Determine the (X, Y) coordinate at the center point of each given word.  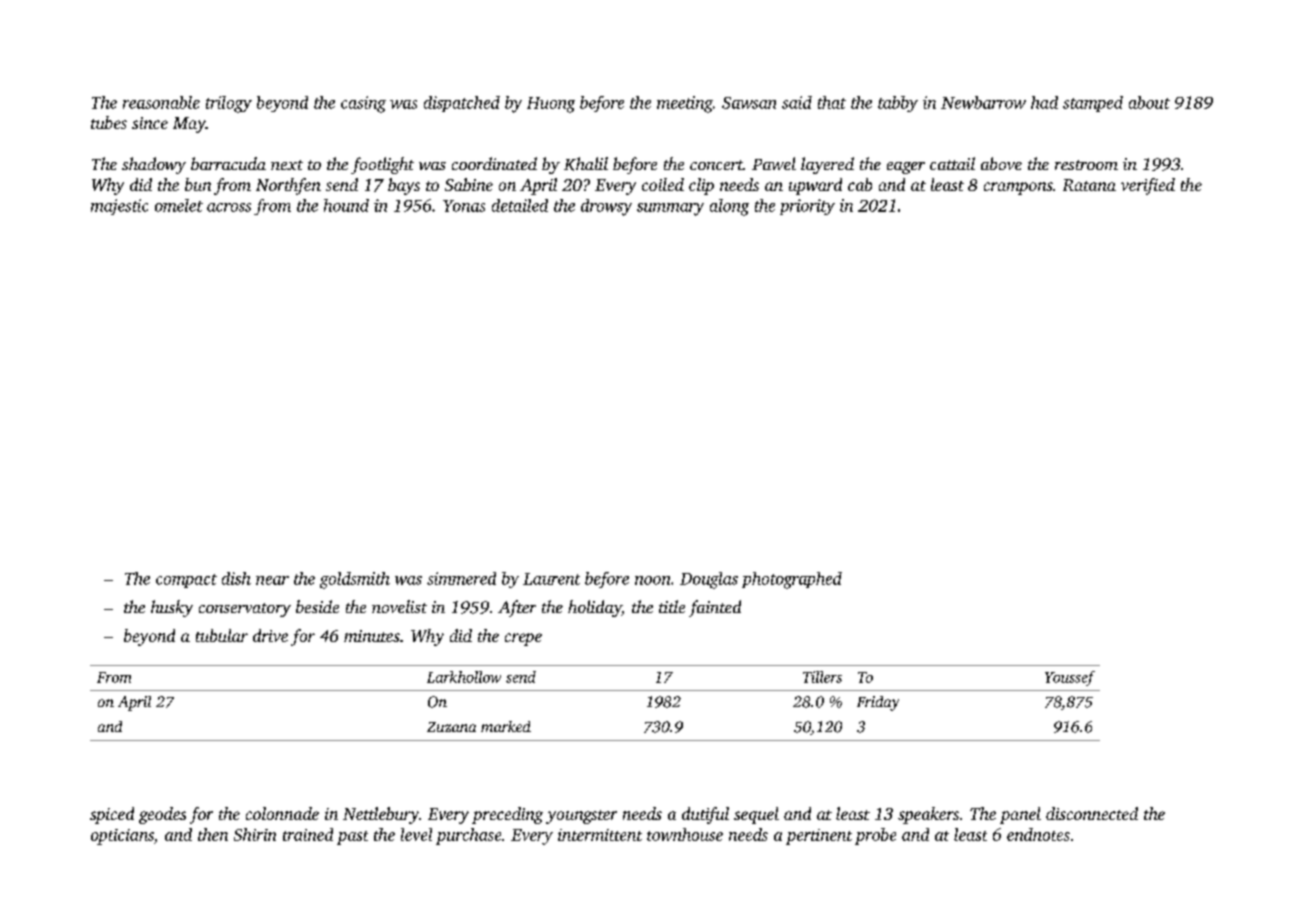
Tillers (822, 677)
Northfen (288, 186)
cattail (952, 163)
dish (236, 578)
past (352, 838)
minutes (372, 636)
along (729, 207)
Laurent (551, 579)
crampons (1018, 188)
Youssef (1070, 678)
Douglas (709, 580)
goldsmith (355, 580)
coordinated (494, 163)
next (287, 165)
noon (652, 580)
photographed (792, 580)
